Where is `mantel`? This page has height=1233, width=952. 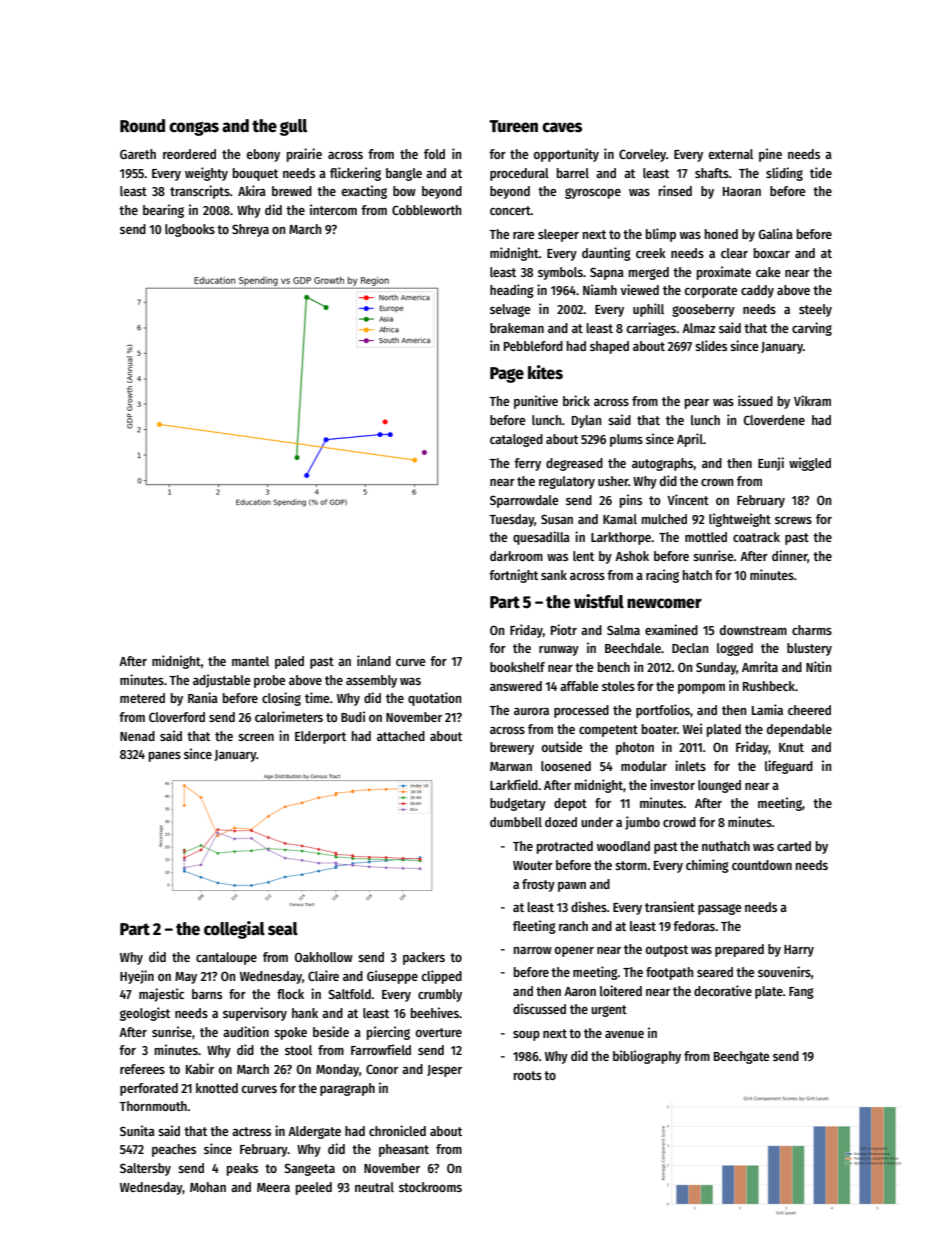 mantel is located at coordinates (250, 661).
